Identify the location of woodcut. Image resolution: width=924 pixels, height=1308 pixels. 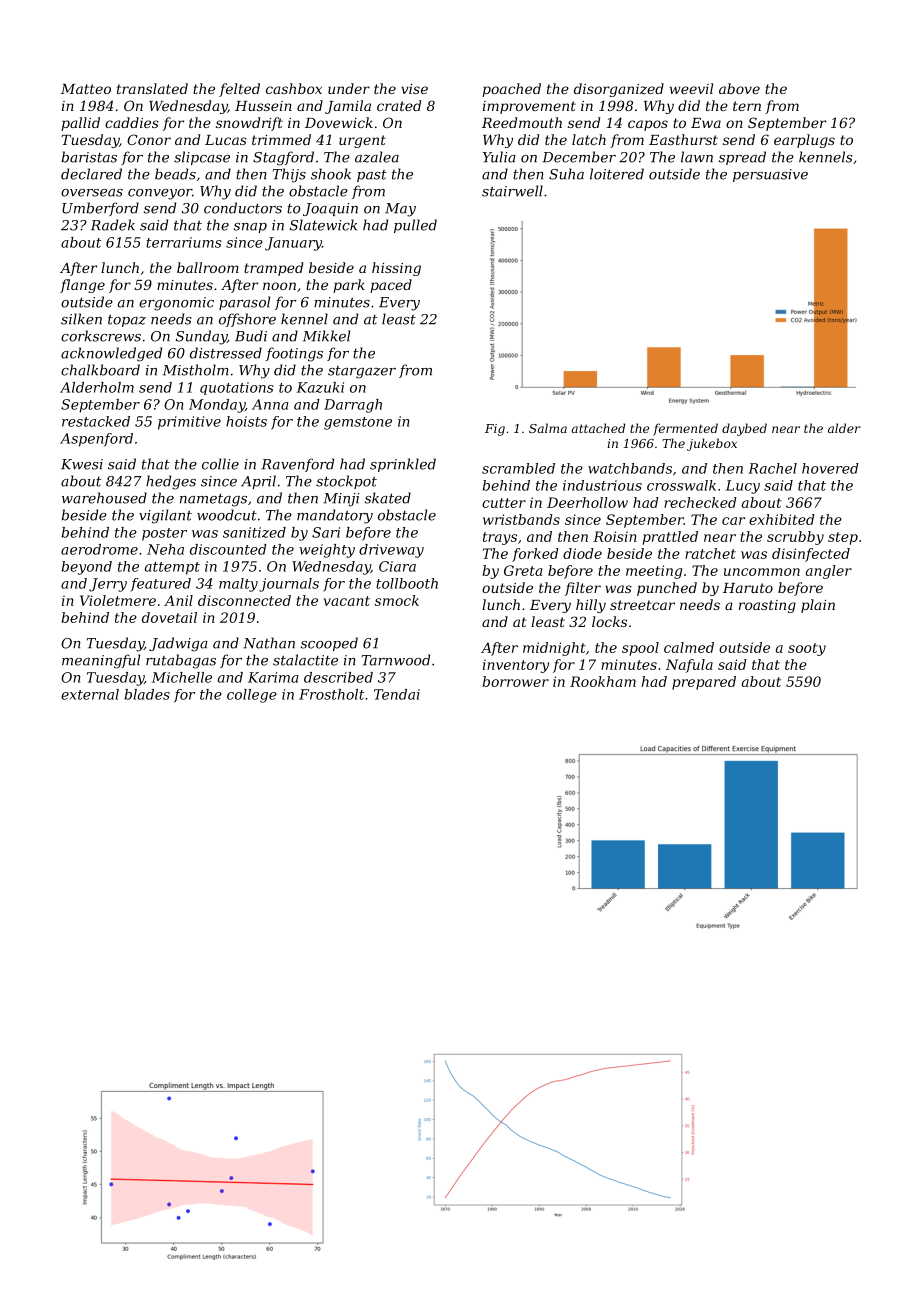
(227, 515).
